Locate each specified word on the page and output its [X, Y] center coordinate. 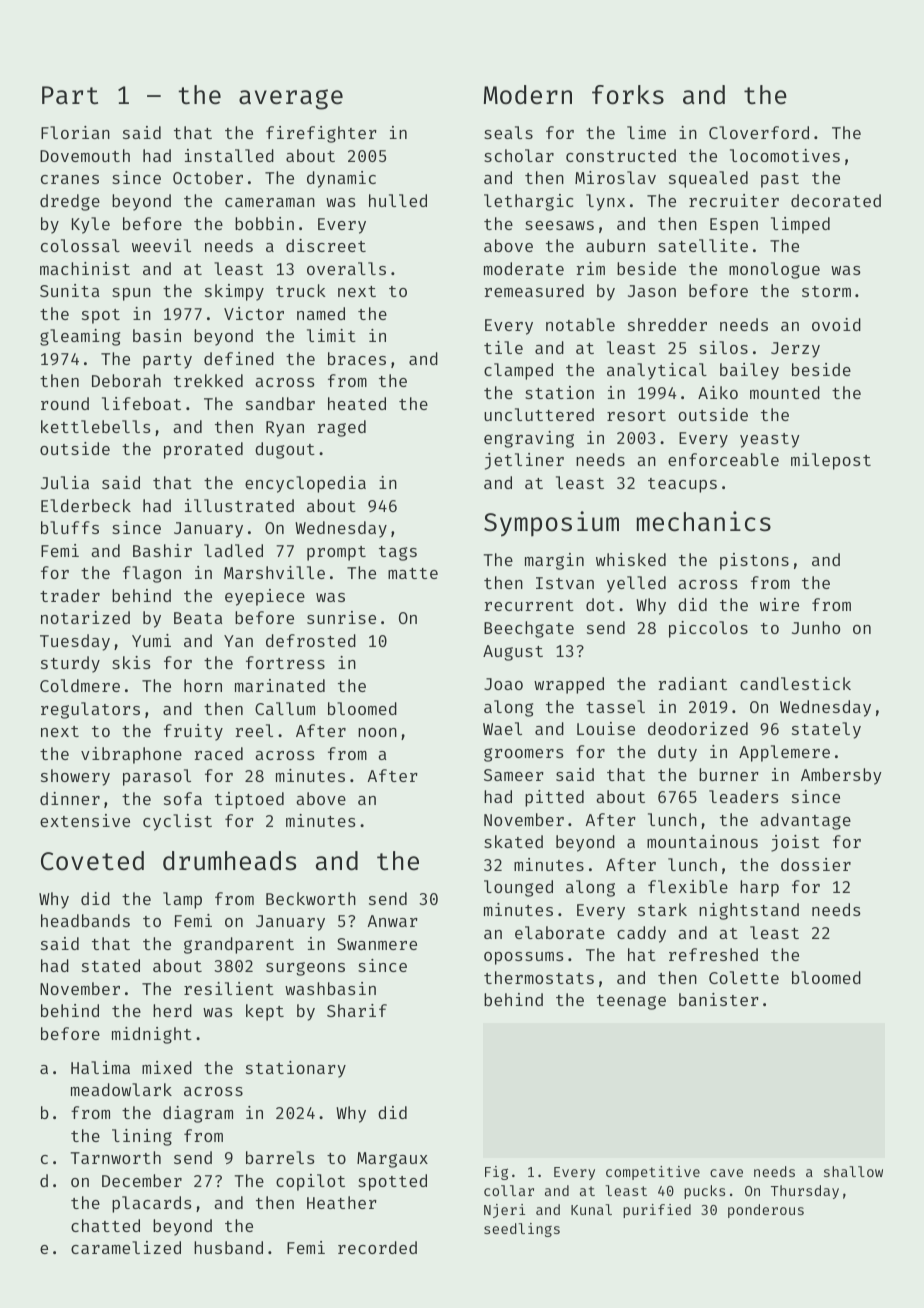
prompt [336, 553]
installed [229, 155]
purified [657, 1211]
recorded [377, 1247]
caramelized [126, 1247]
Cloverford [759, 132]
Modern [528, 95]
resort [636, 415]
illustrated [239, 505]
